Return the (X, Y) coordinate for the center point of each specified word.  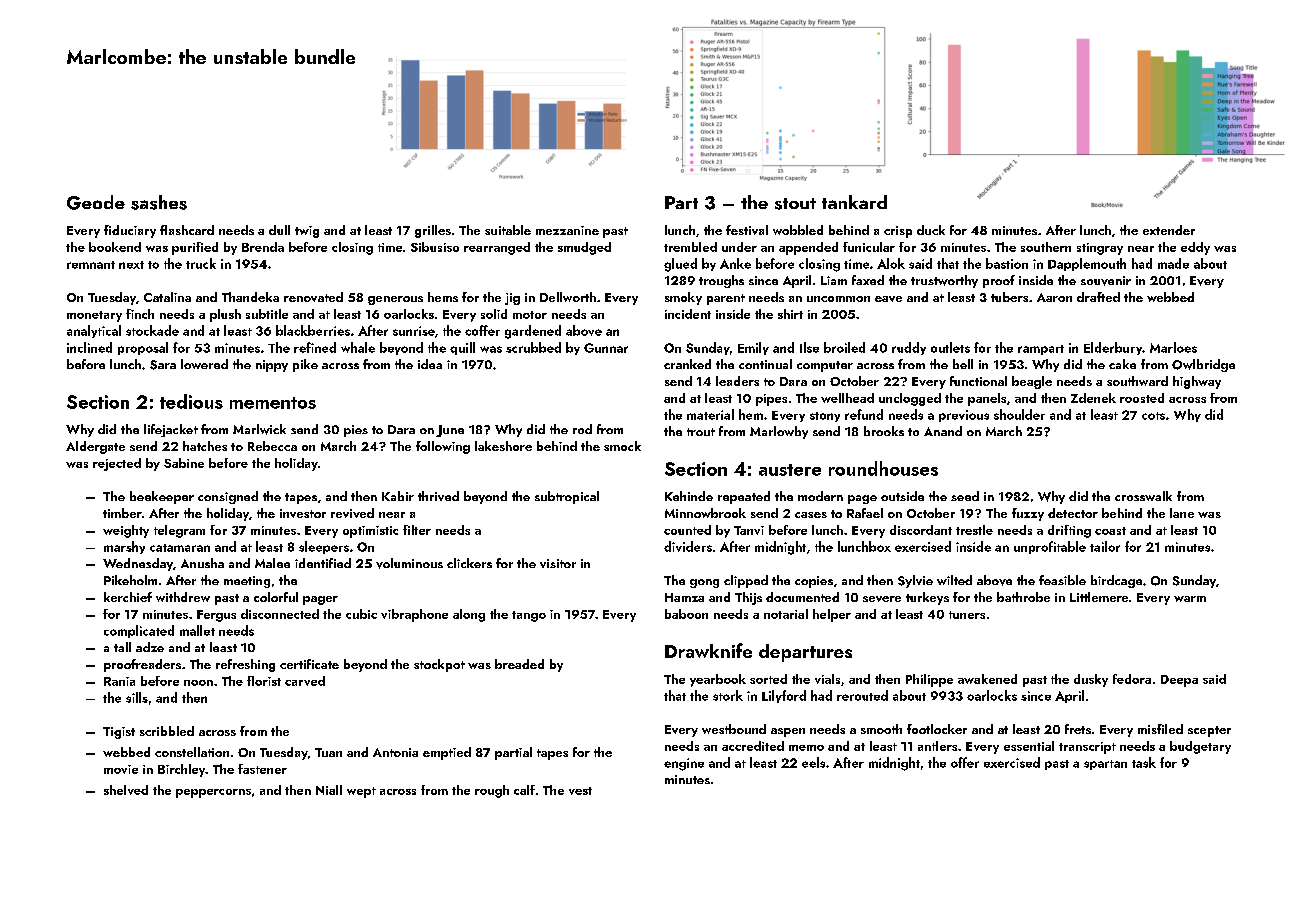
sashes (159, 202)
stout (795, 204)
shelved (126, 790)
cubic (361, 614)
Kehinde (689, 496)
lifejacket (171, 430)
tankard (854, 202)
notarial (786, 614)
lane (1182, 513)
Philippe (929, 680)
